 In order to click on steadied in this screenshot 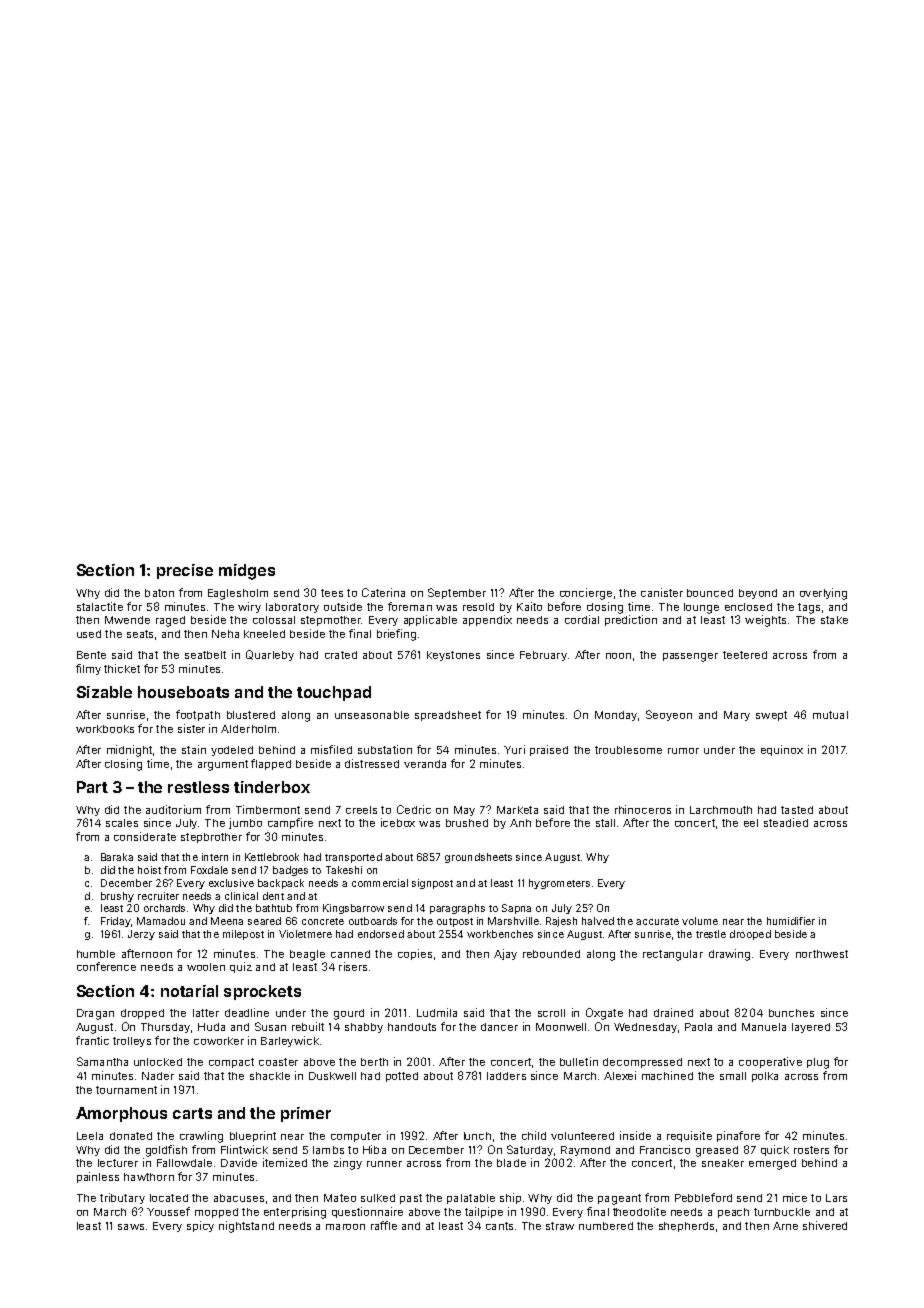, I will do `click(786, 822)`.
